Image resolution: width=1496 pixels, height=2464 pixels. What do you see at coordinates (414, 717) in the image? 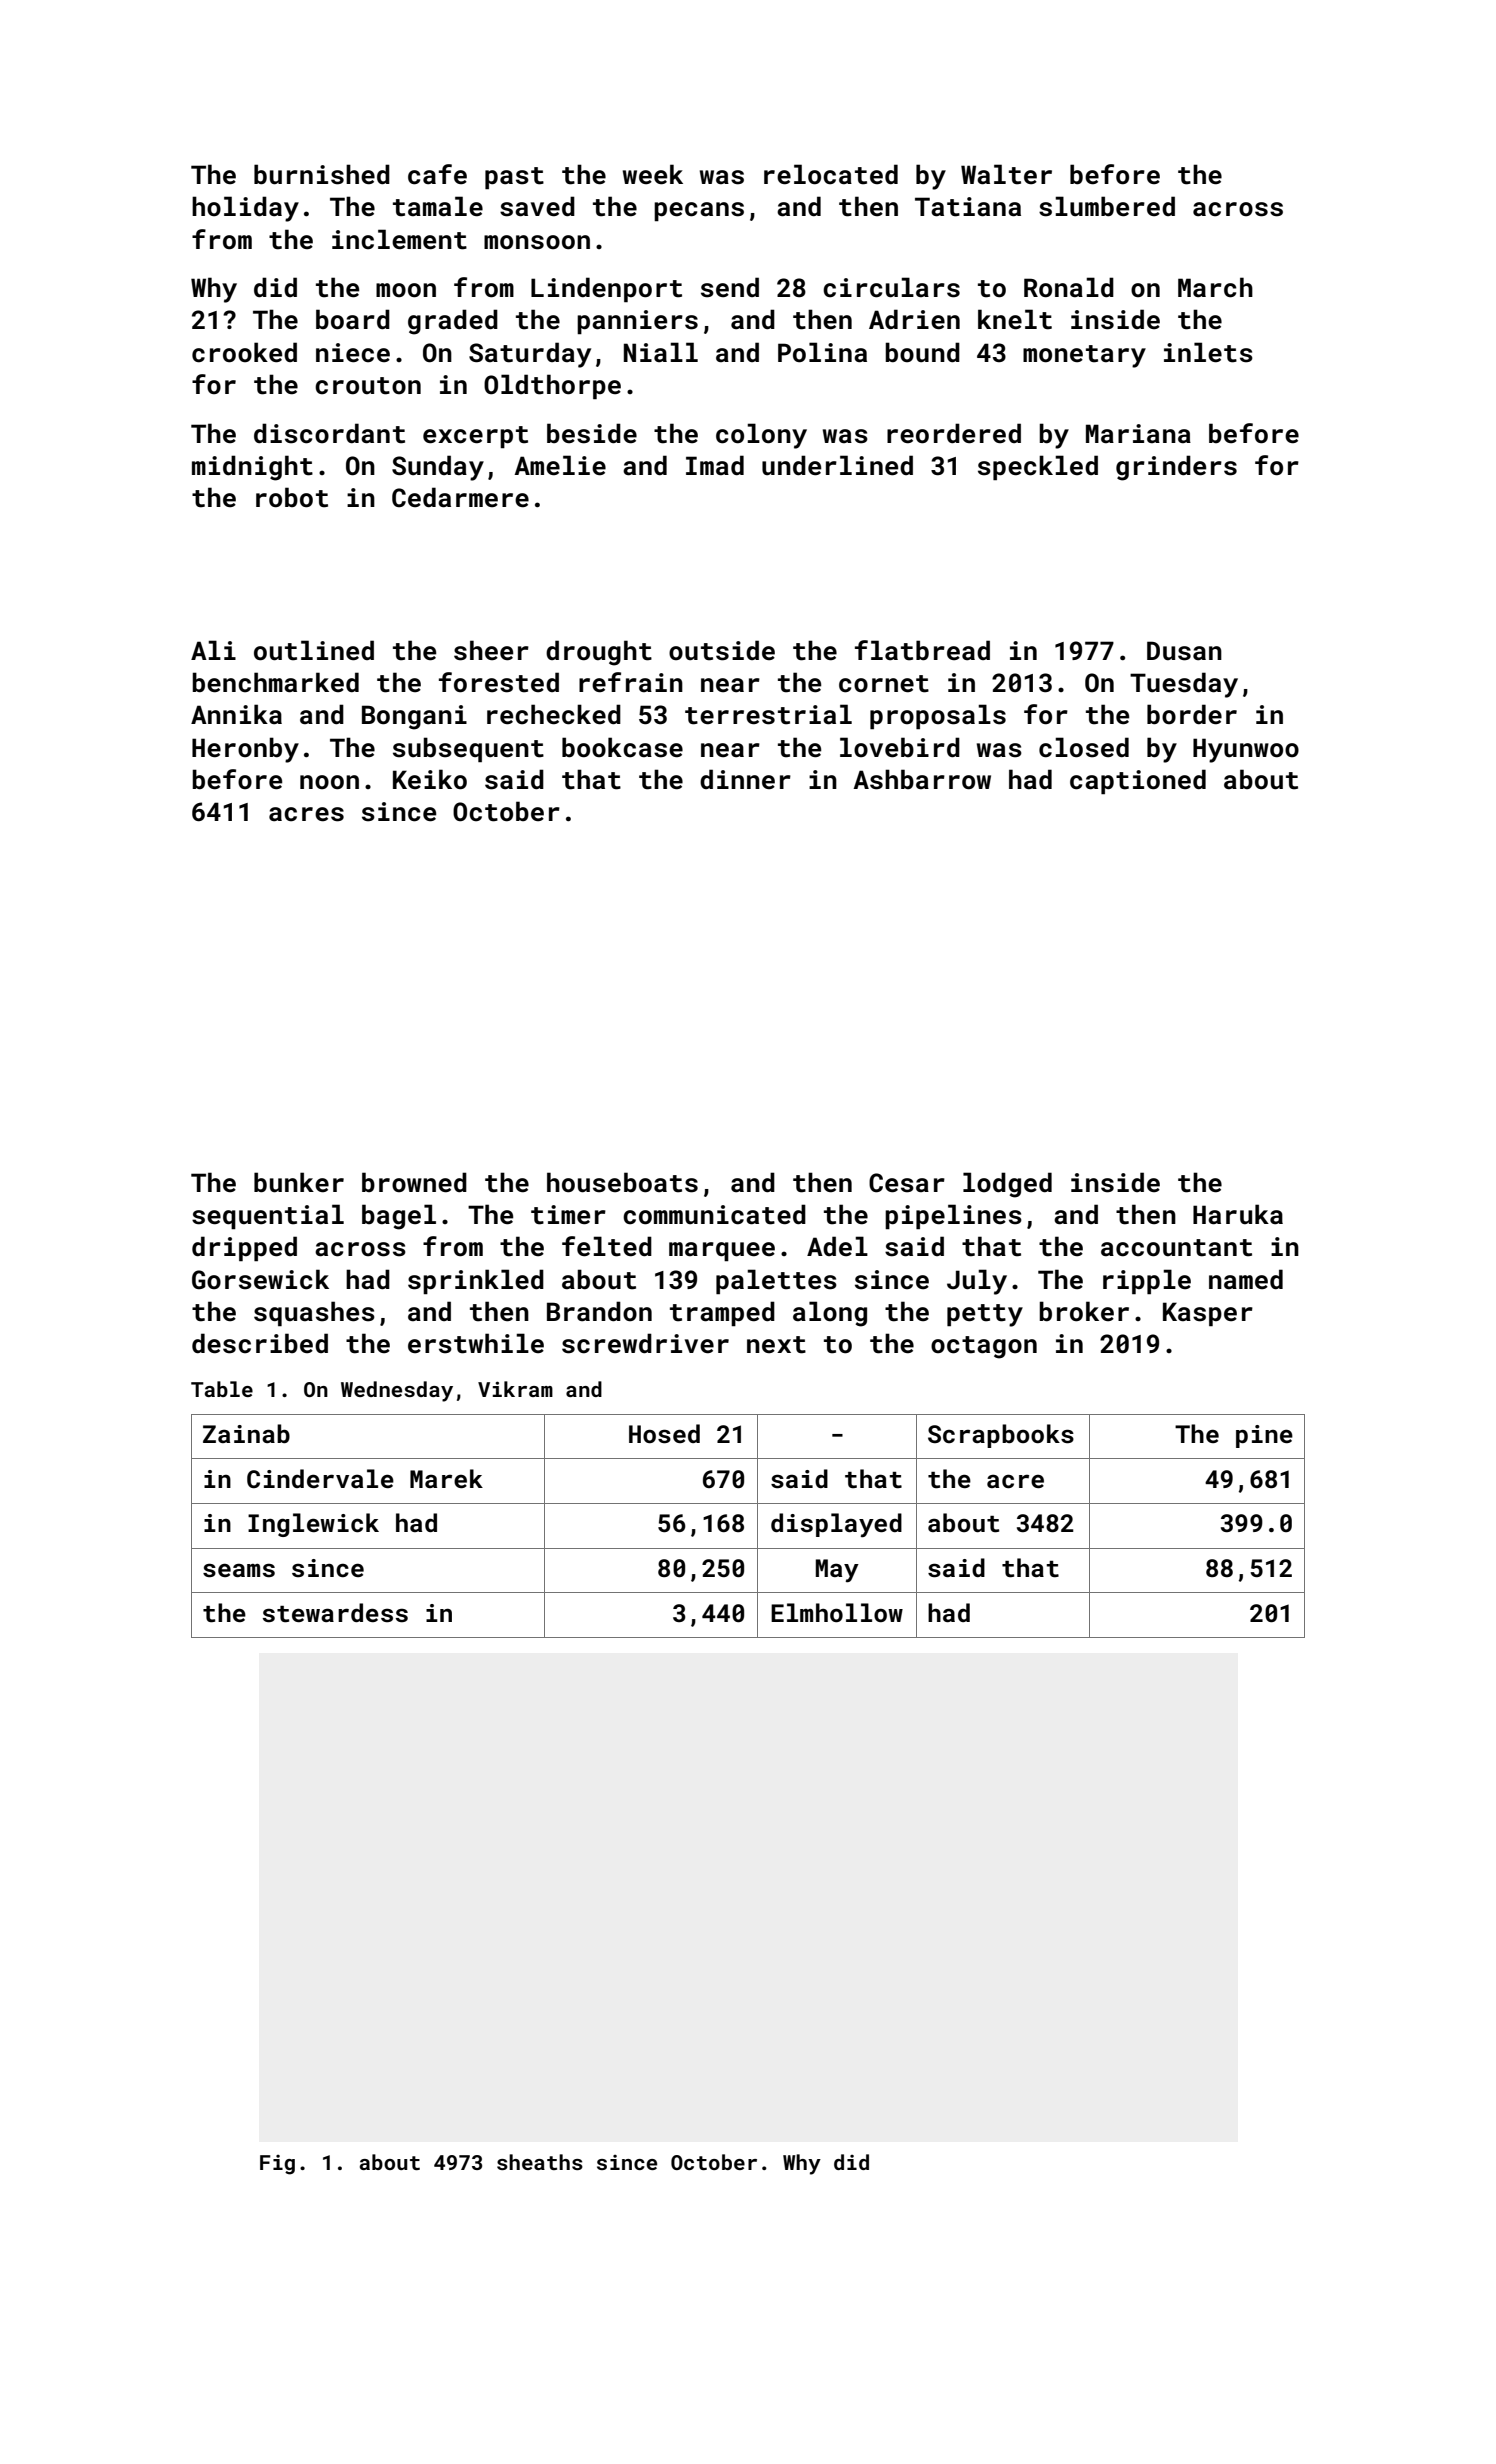
I see `Bongani` at bounding box center [414, 717].
